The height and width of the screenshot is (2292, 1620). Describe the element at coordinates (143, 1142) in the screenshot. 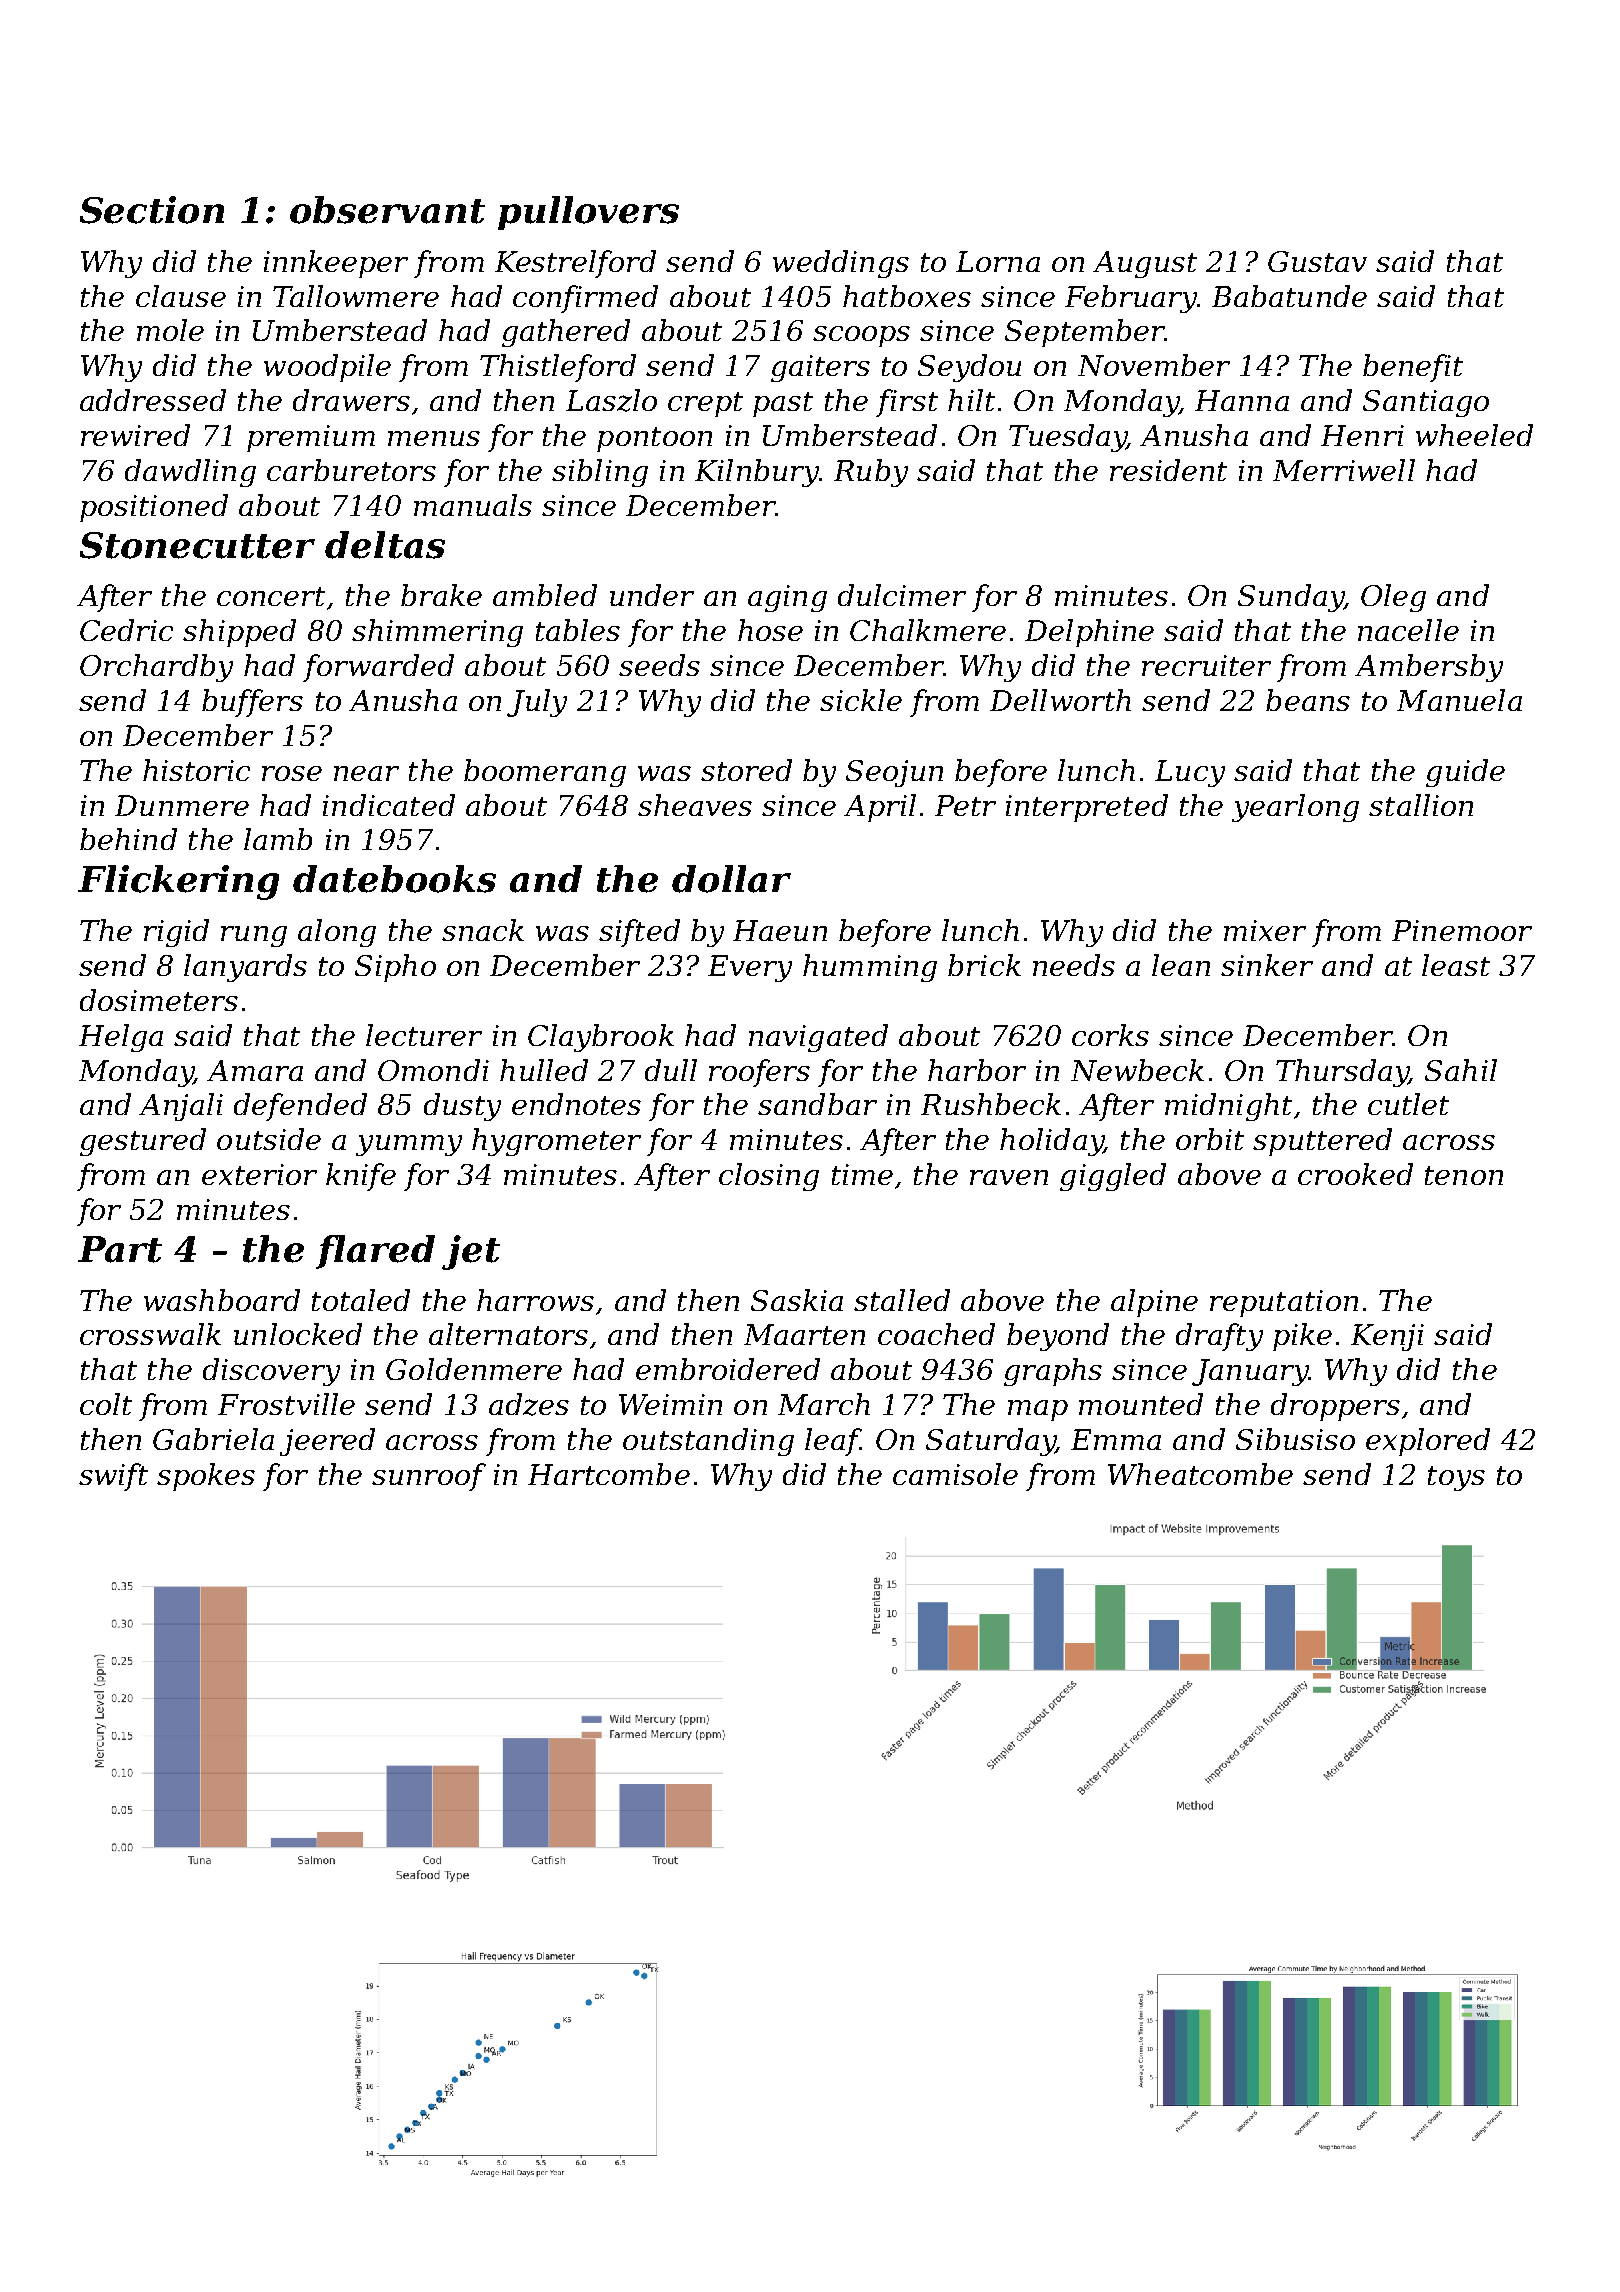

I see `gestured` at that location.
